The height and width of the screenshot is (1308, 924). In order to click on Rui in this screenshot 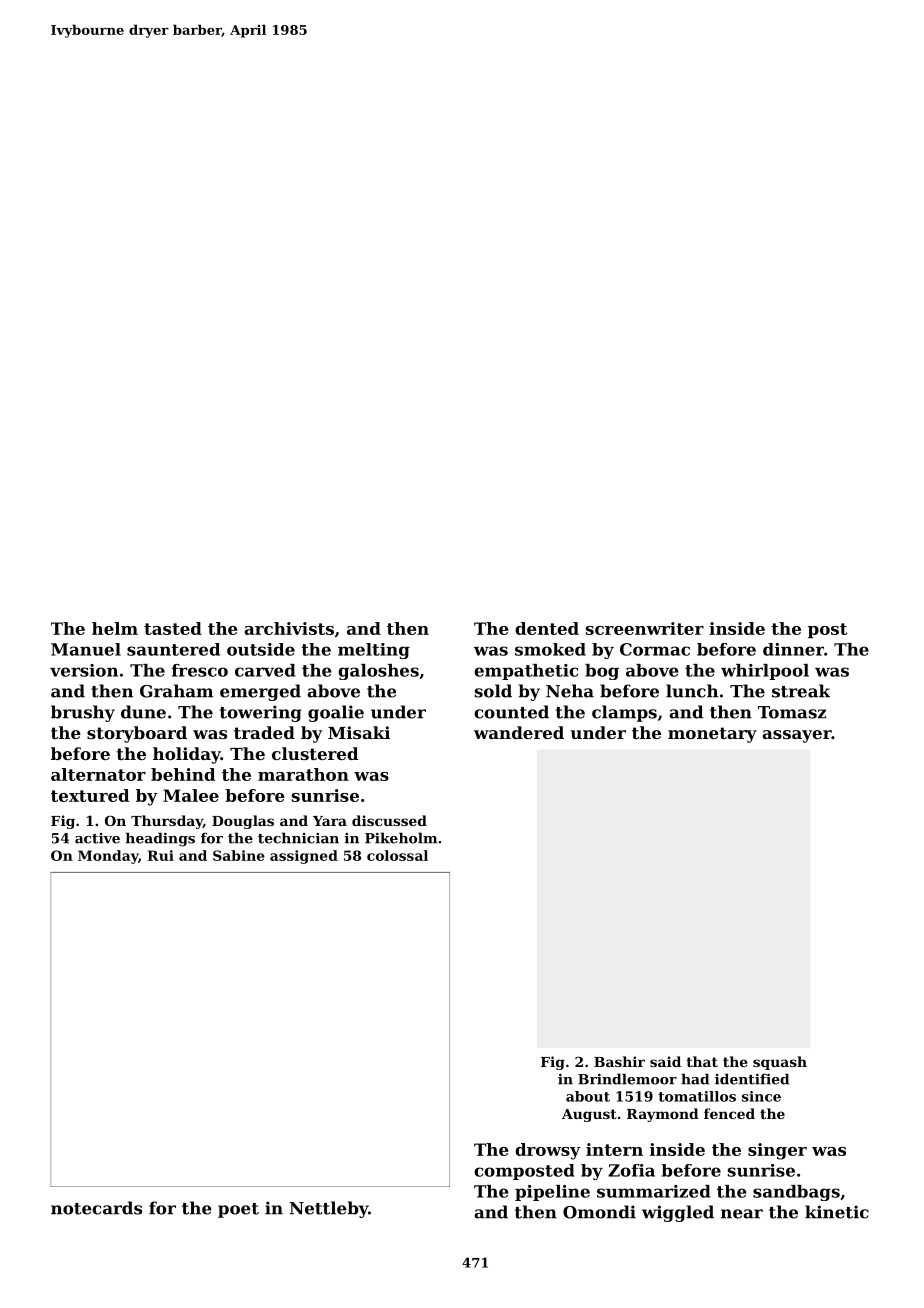, I will do `click(160, 855)`.
